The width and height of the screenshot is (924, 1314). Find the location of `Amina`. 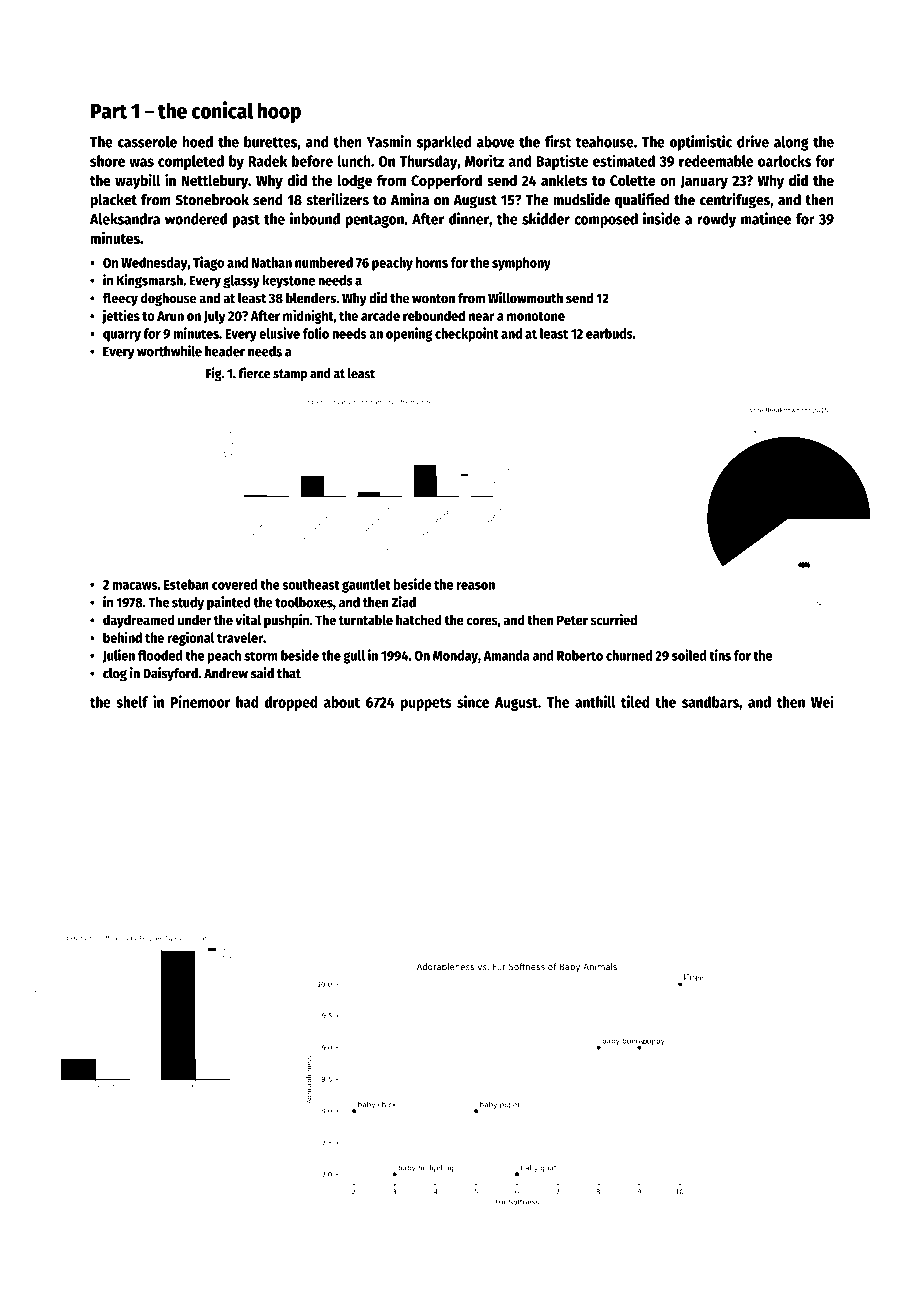

Amina is located at coordinates (410, 199).
